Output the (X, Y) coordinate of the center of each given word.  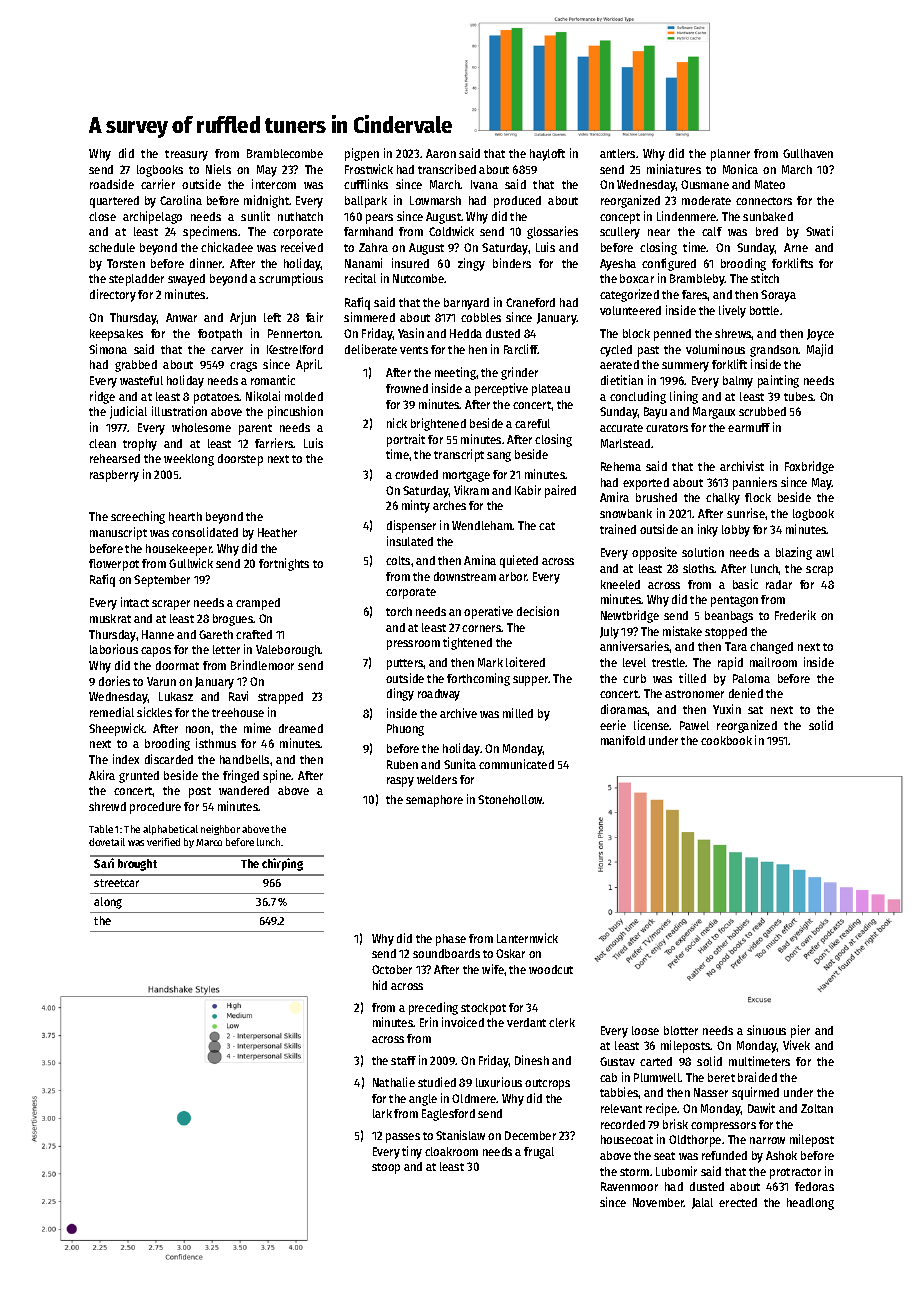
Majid (820, 350)
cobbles (481, 317)
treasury (186, 155)
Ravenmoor (629, 1186)
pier (800, 1031)
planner (730, 155)
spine (277, 776)
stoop (386, 1168)
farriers (274, 443)
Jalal (702, 1203)
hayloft (547, 155)
